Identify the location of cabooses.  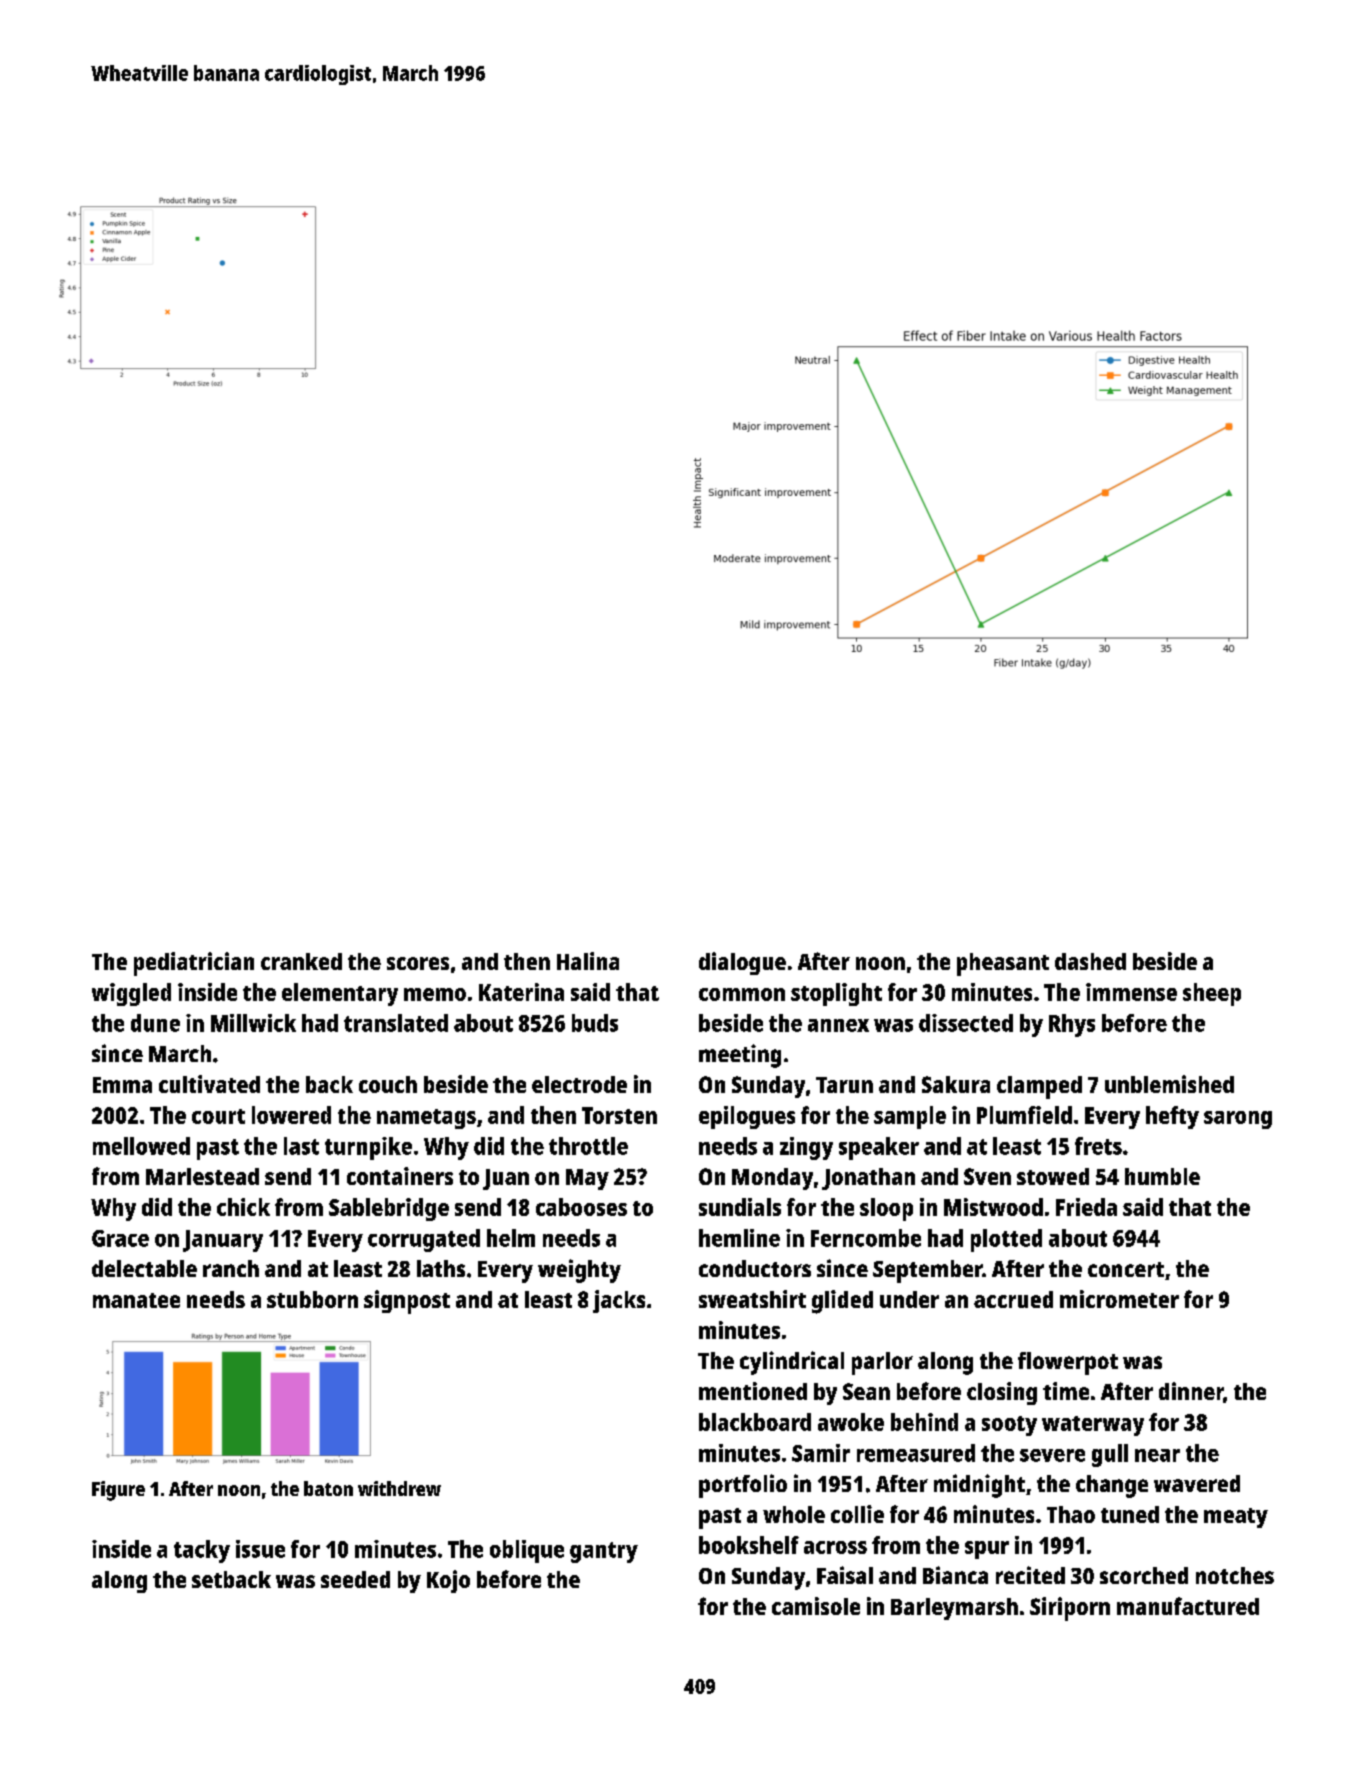
(581, 1207).
